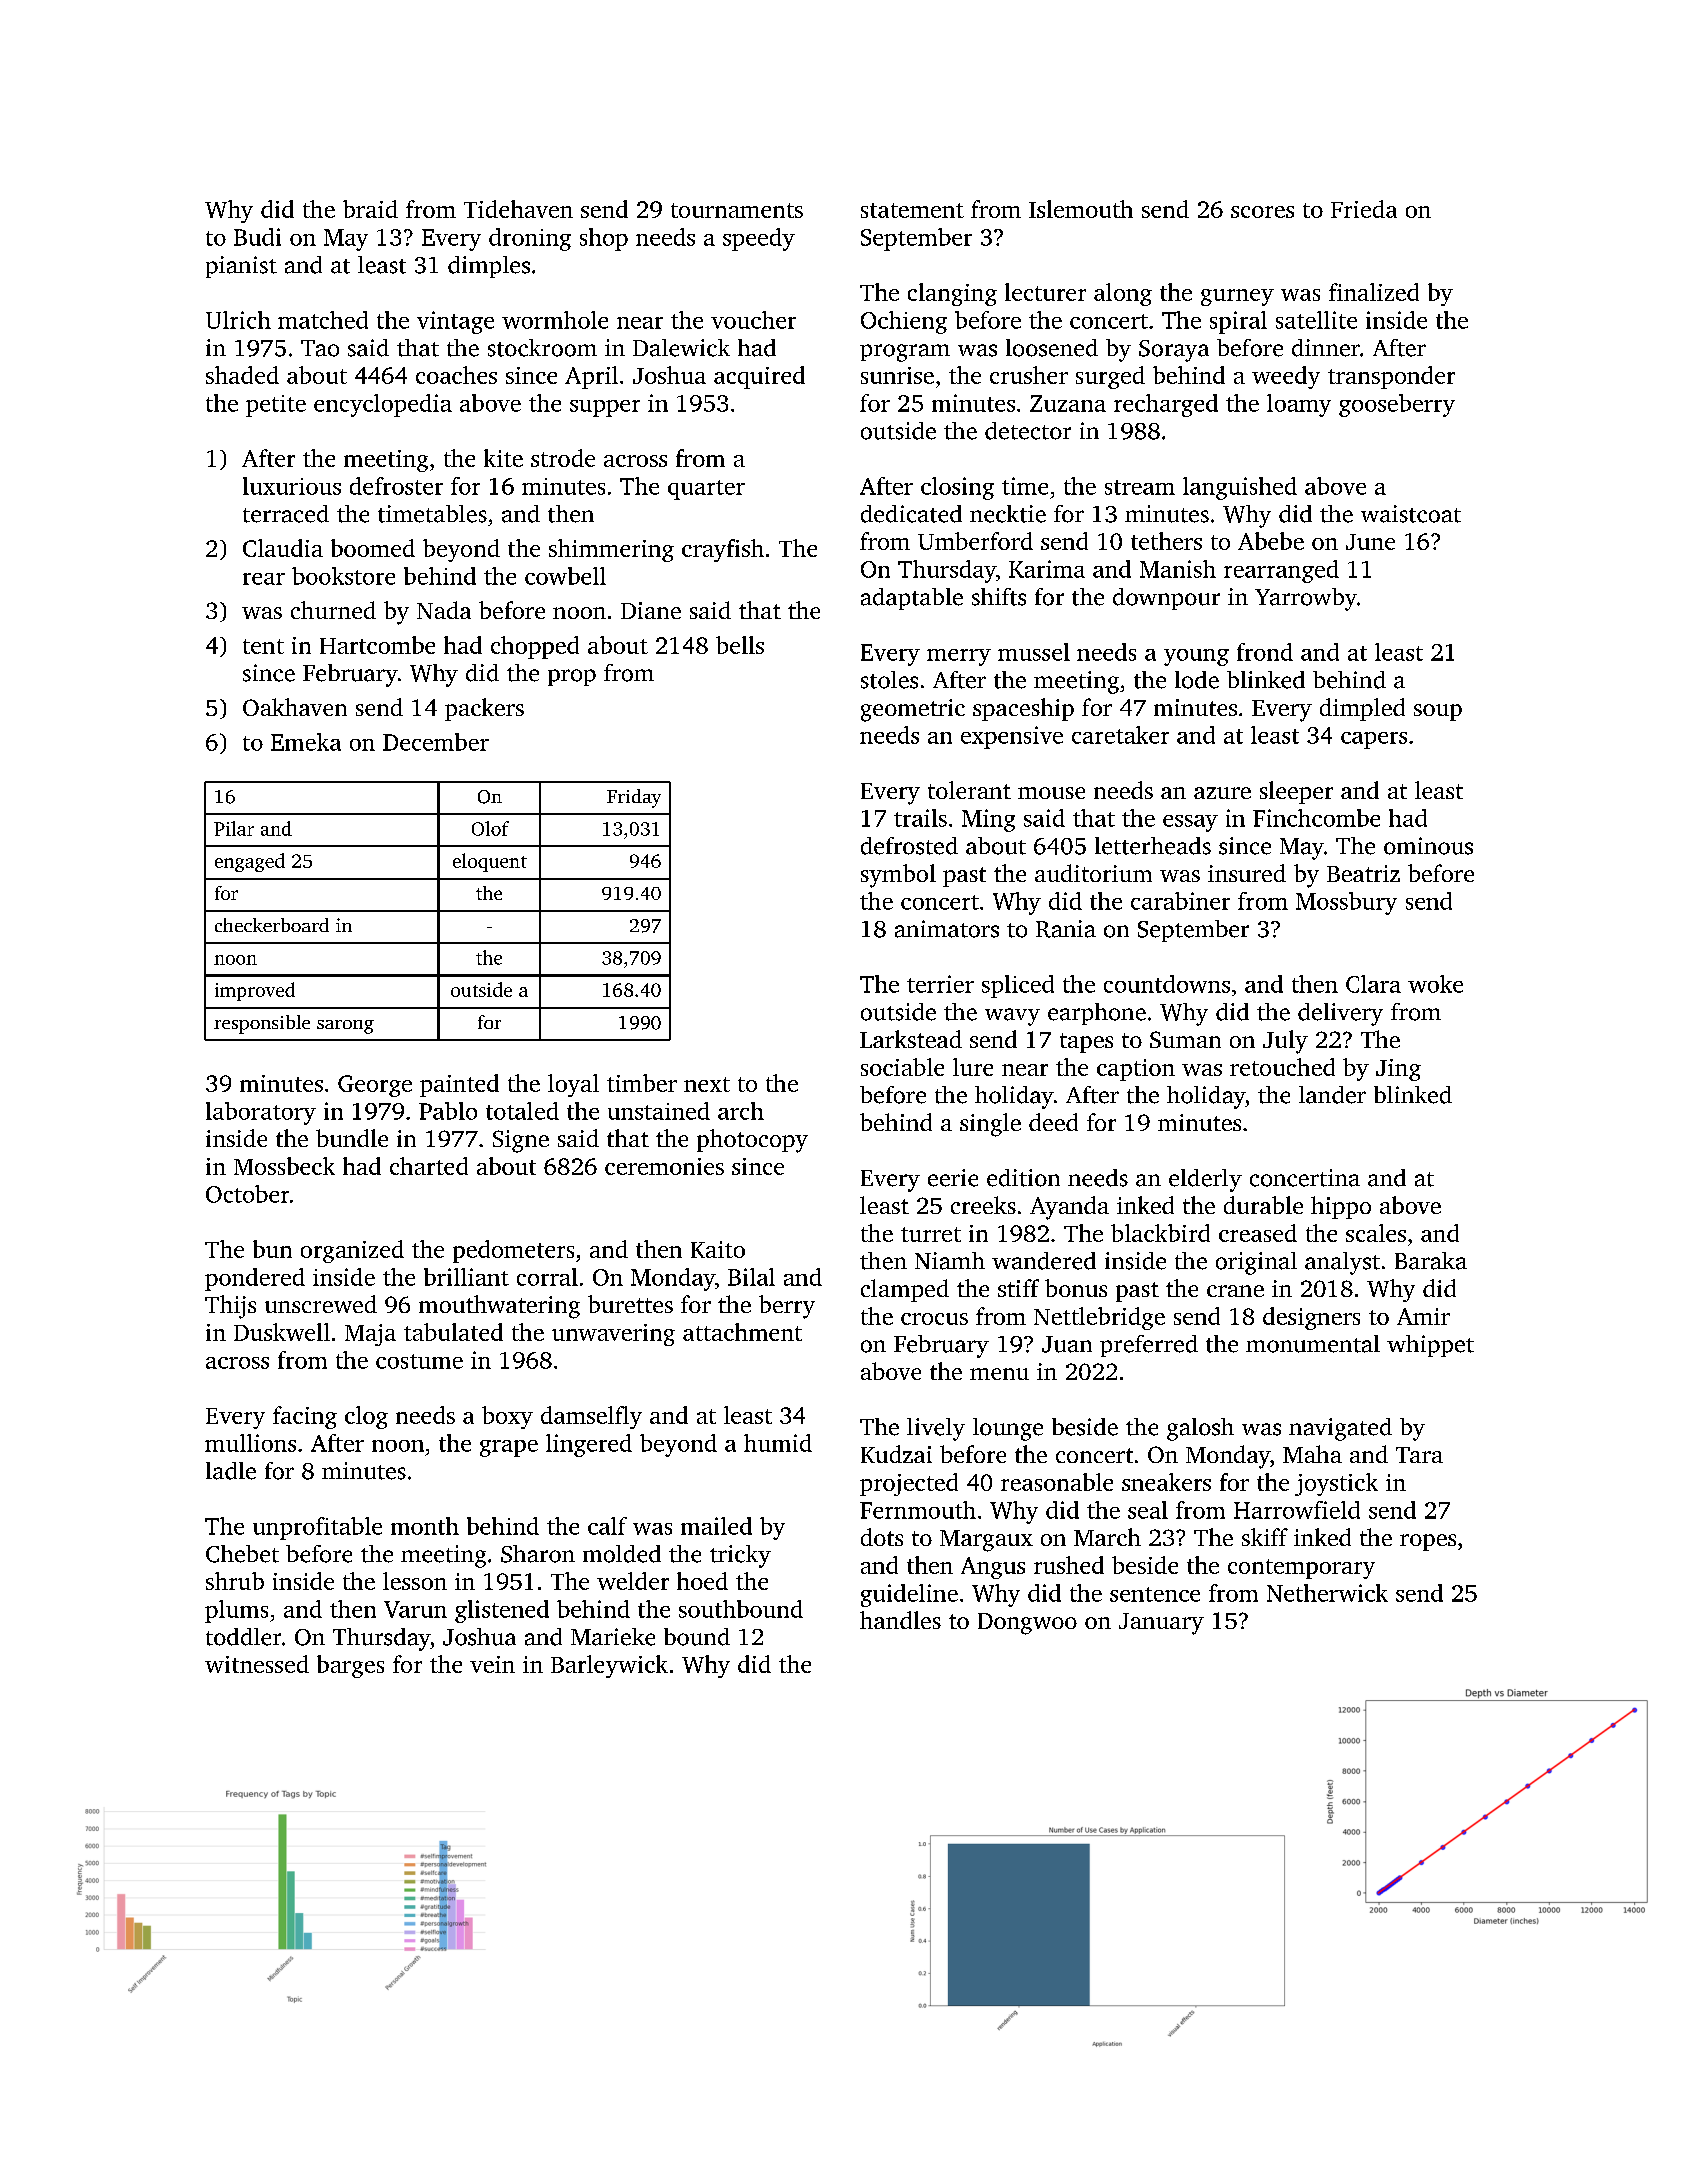  I want to click on sentence, so click(1155, 1594).
